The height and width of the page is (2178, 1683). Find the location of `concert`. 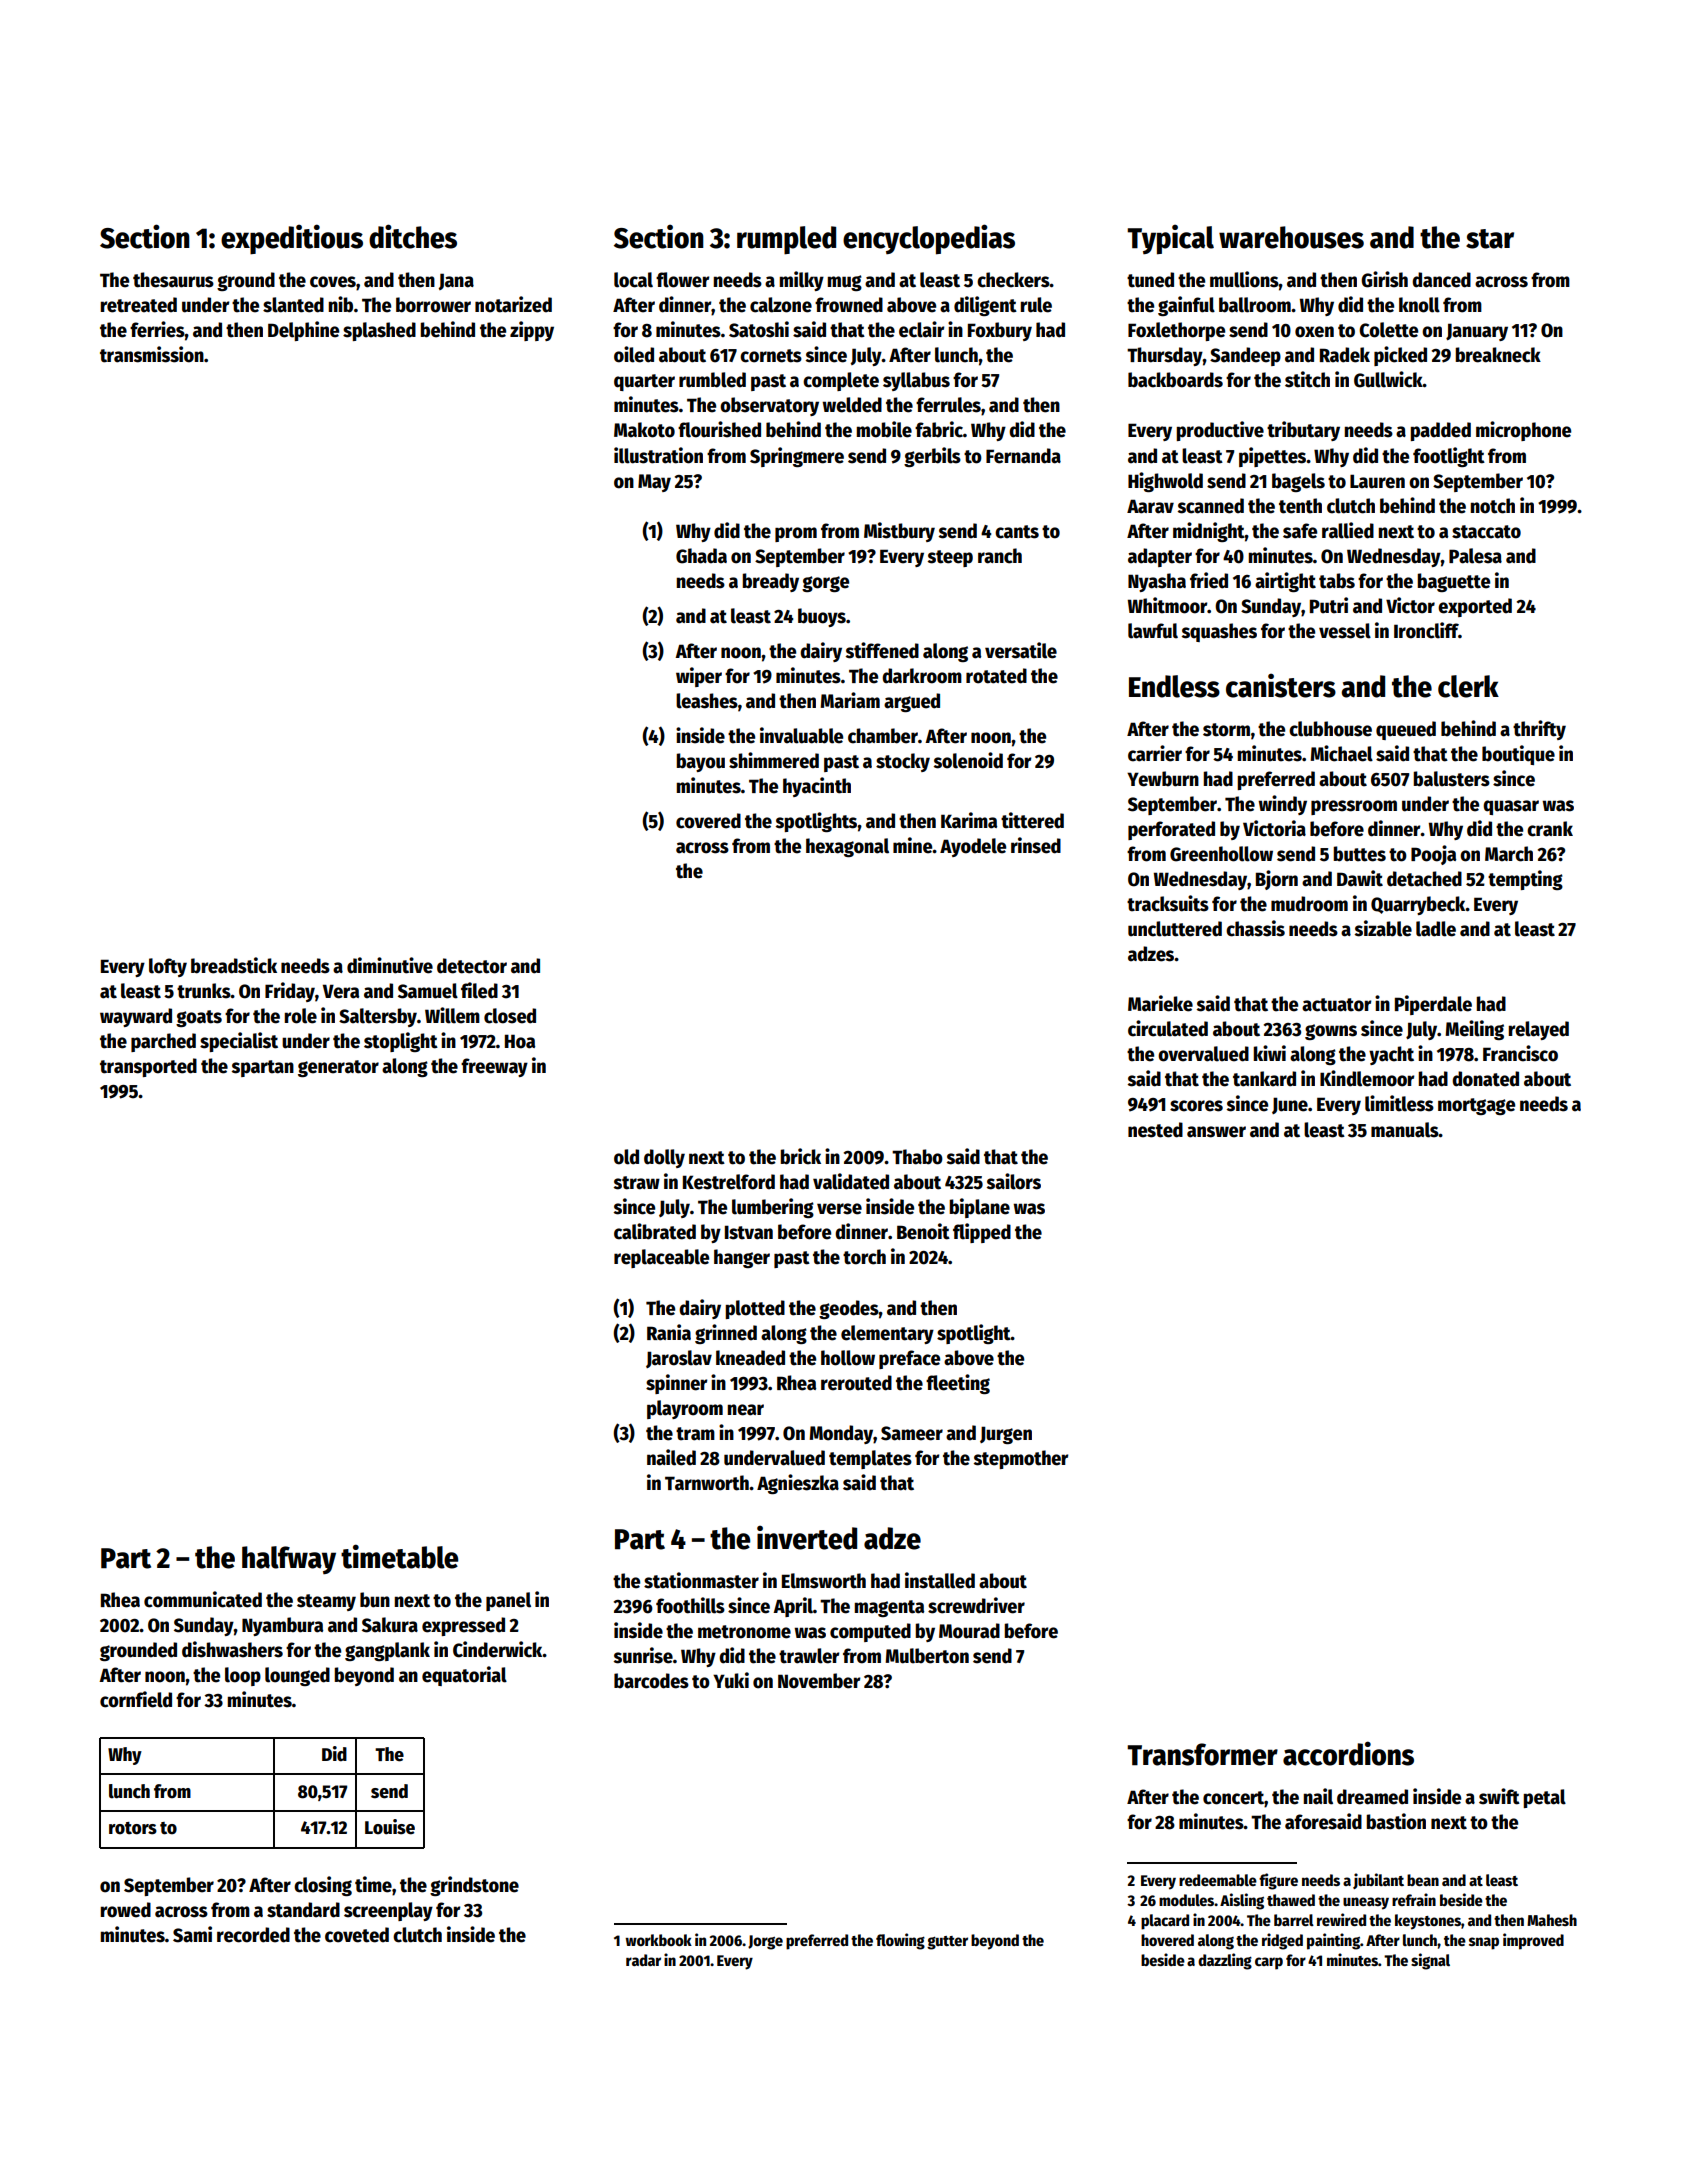

concert is located at coordinates (1234, 1799).
